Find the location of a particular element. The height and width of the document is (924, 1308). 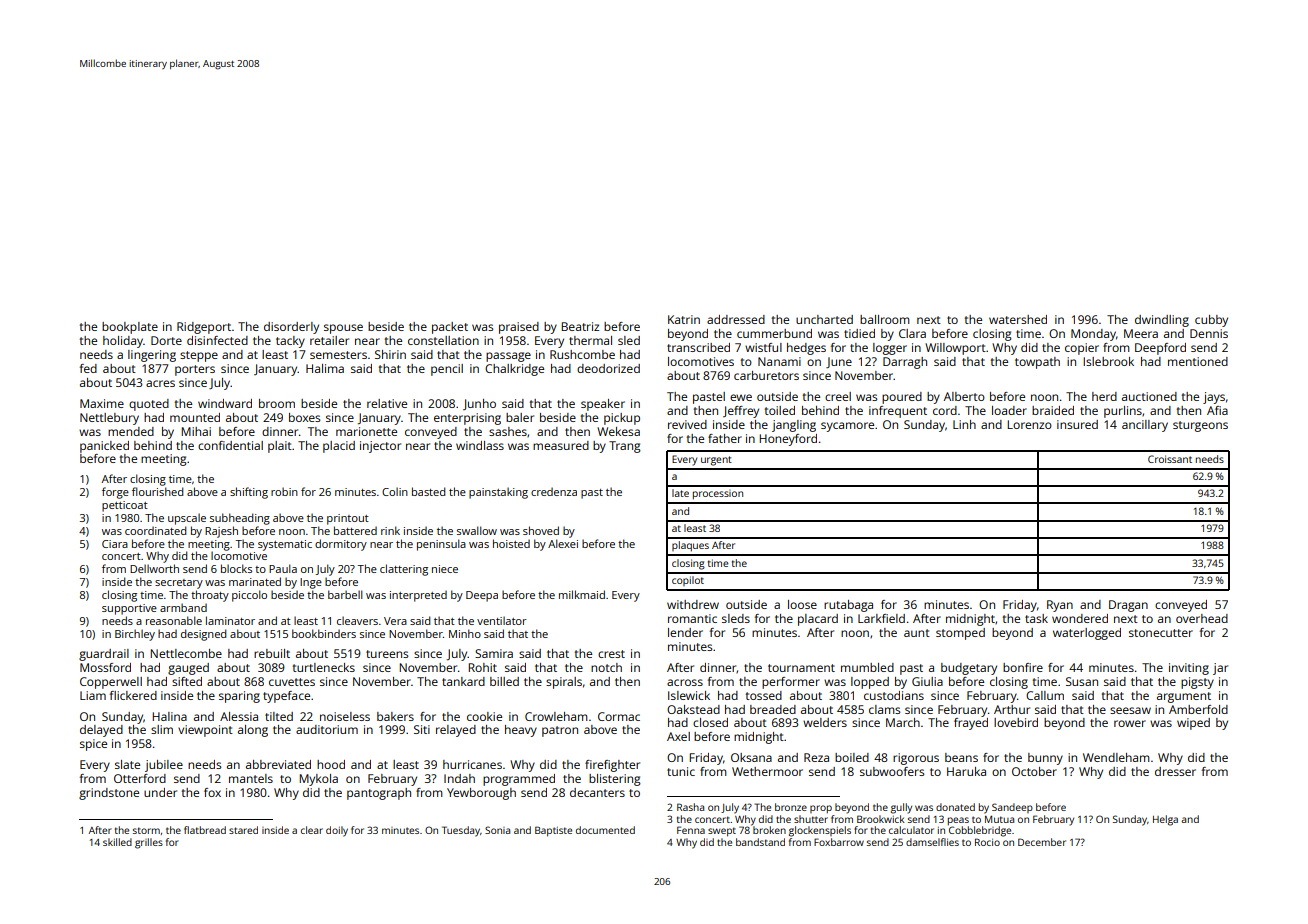

Katrin is located at coordinates (684, 319).
